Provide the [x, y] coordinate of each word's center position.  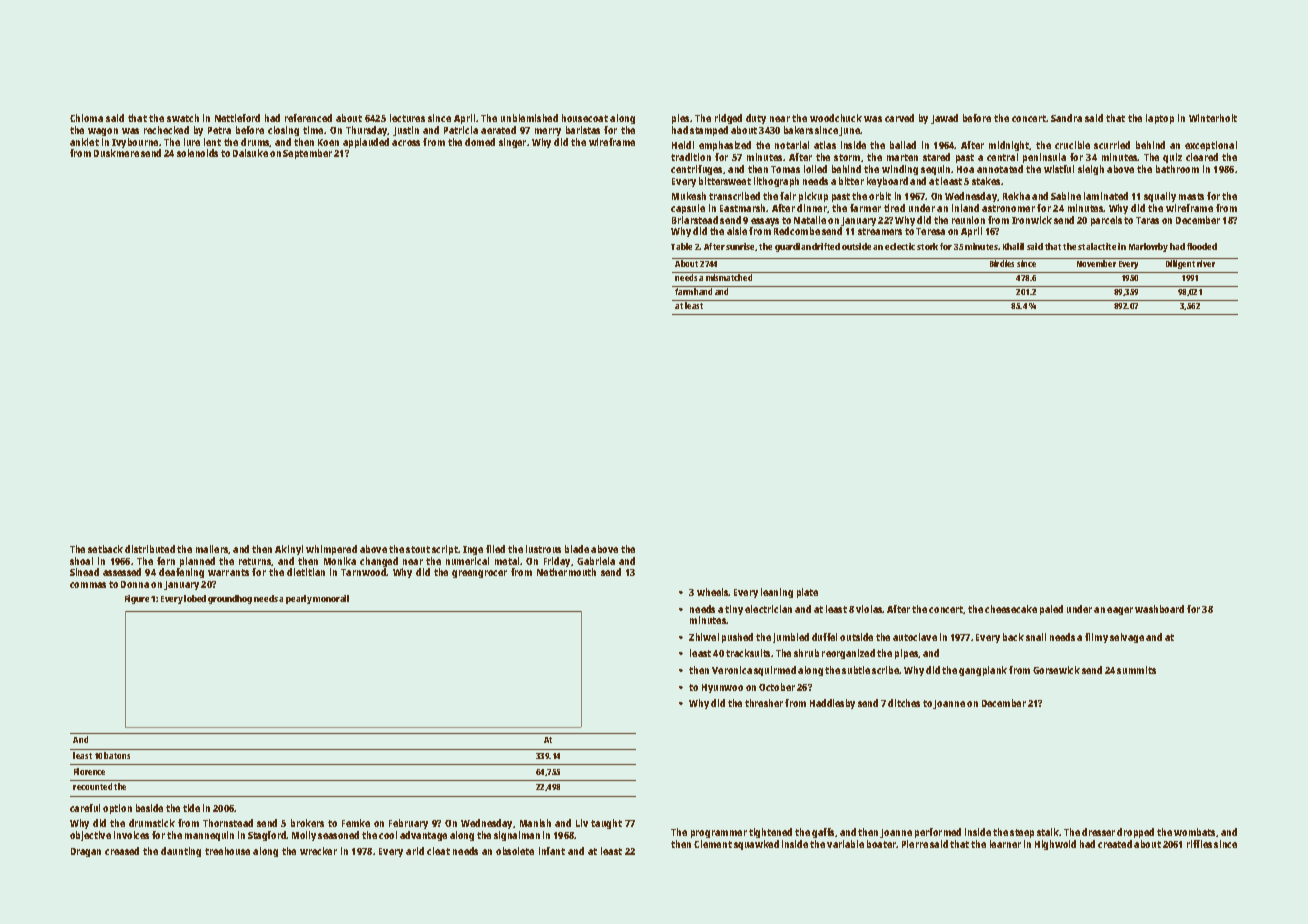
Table [681, 246]
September [307, 154]
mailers [212, 549]
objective [90, 836]
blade [577, 549]
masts [1191, 196]
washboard [1159, 609]
